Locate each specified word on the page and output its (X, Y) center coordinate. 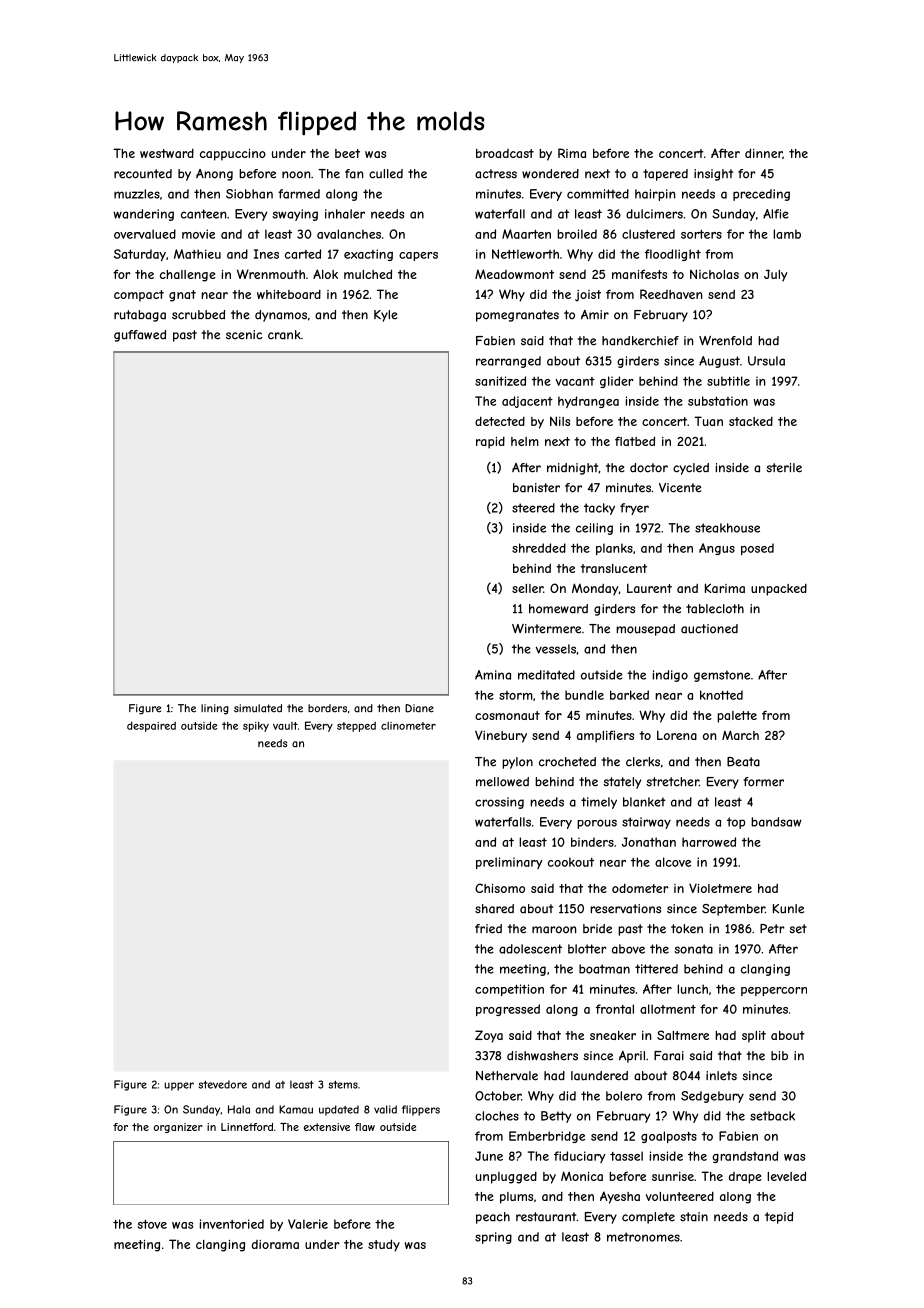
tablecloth (715, 609)
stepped (356, 726)
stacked (751, 421)
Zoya (489, 1036)
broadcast (505, 153)
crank (284, 335)
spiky (256, 727)
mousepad (645, 630)
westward (167, 153)
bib (779, 1055)
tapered (665, 175)
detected (500, 421)
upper (179, 1086)
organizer (178, 1128)
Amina (493, 675)
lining (215, 709)
